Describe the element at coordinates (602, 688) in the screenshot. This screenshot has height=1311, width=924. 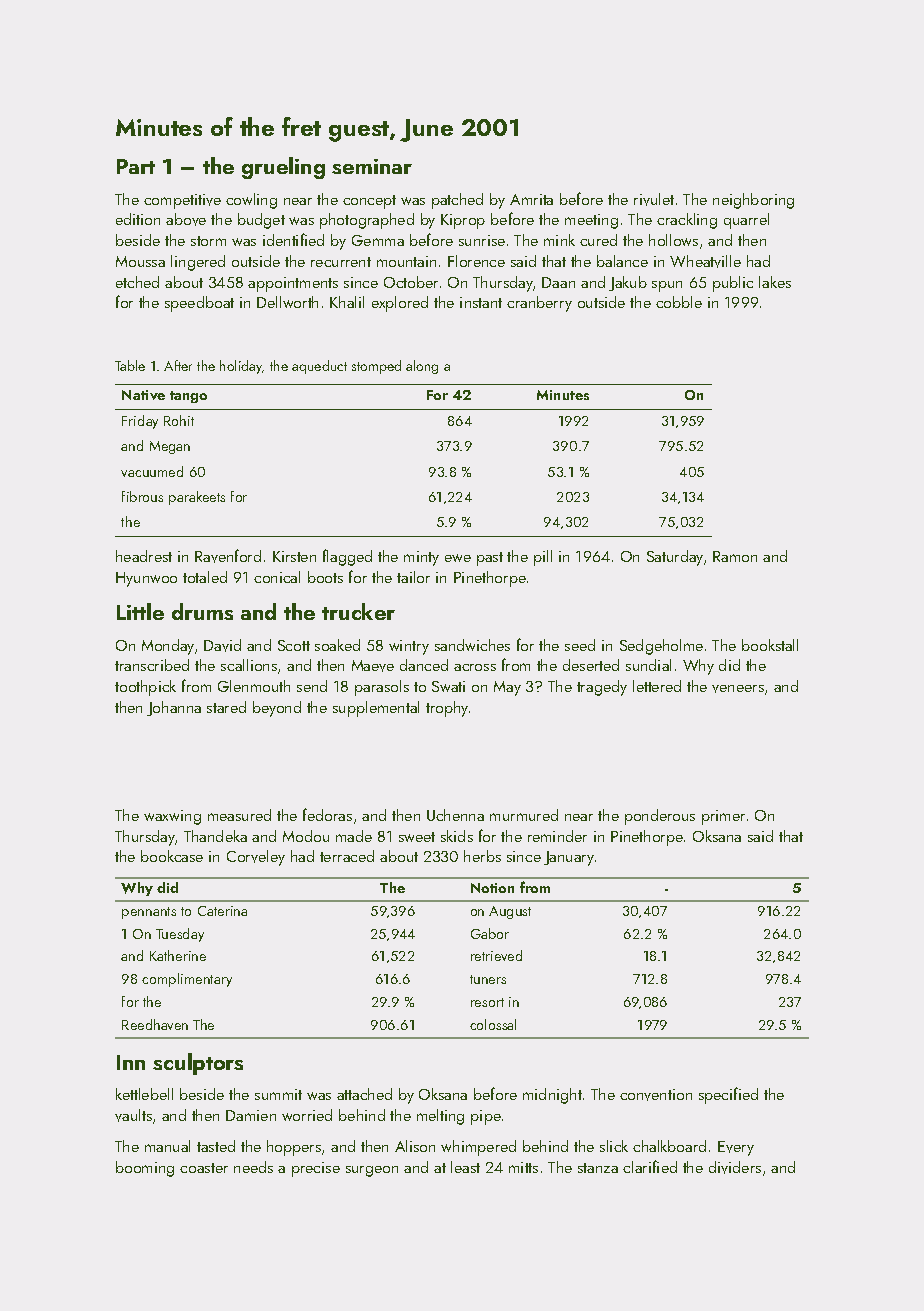
I see `tragedy` at that location.
